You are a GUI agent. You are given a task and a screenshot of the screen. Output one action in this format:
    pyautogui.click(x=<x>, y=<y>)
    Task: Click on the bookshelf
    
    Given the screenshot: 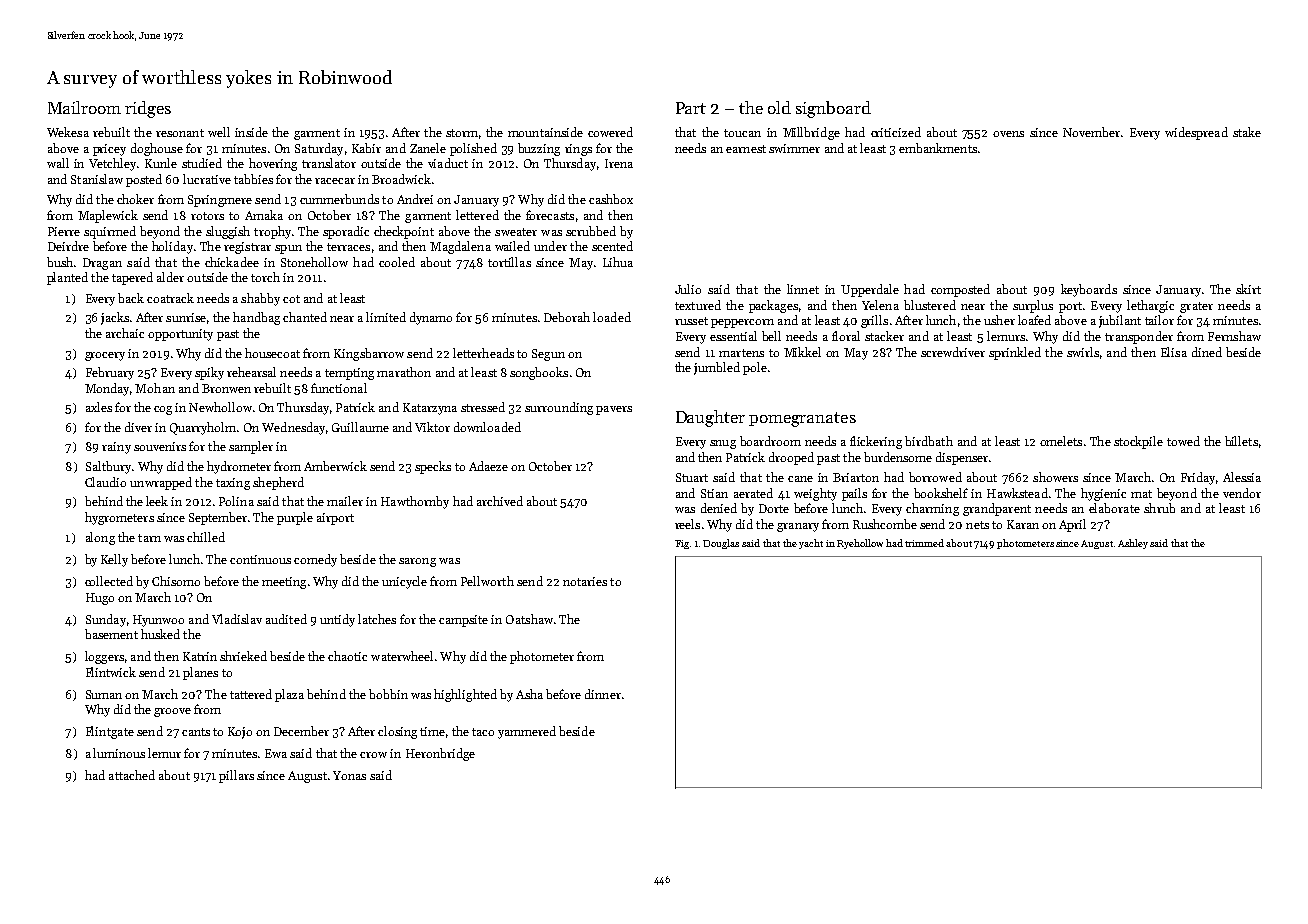 What is the action you would take?
    pyautogui.click(x=941, y=493)
